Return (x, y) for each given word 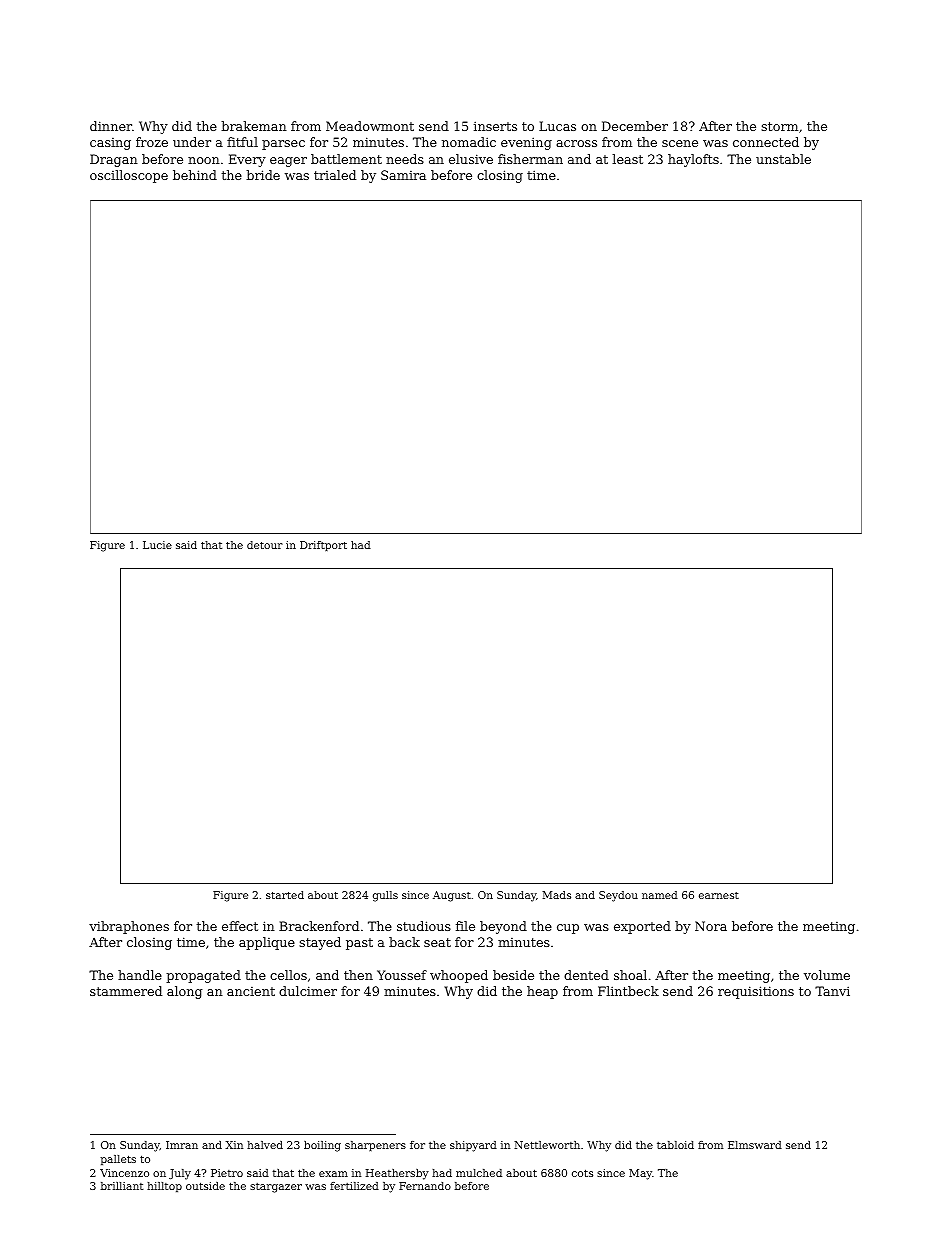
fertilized (354, 1186)
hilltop (164, 1187)
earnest (719, 895)
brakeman (254, 126)
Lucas (557, 126)
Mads (556, 895)
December (635, 126)
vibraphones (129, 927)
